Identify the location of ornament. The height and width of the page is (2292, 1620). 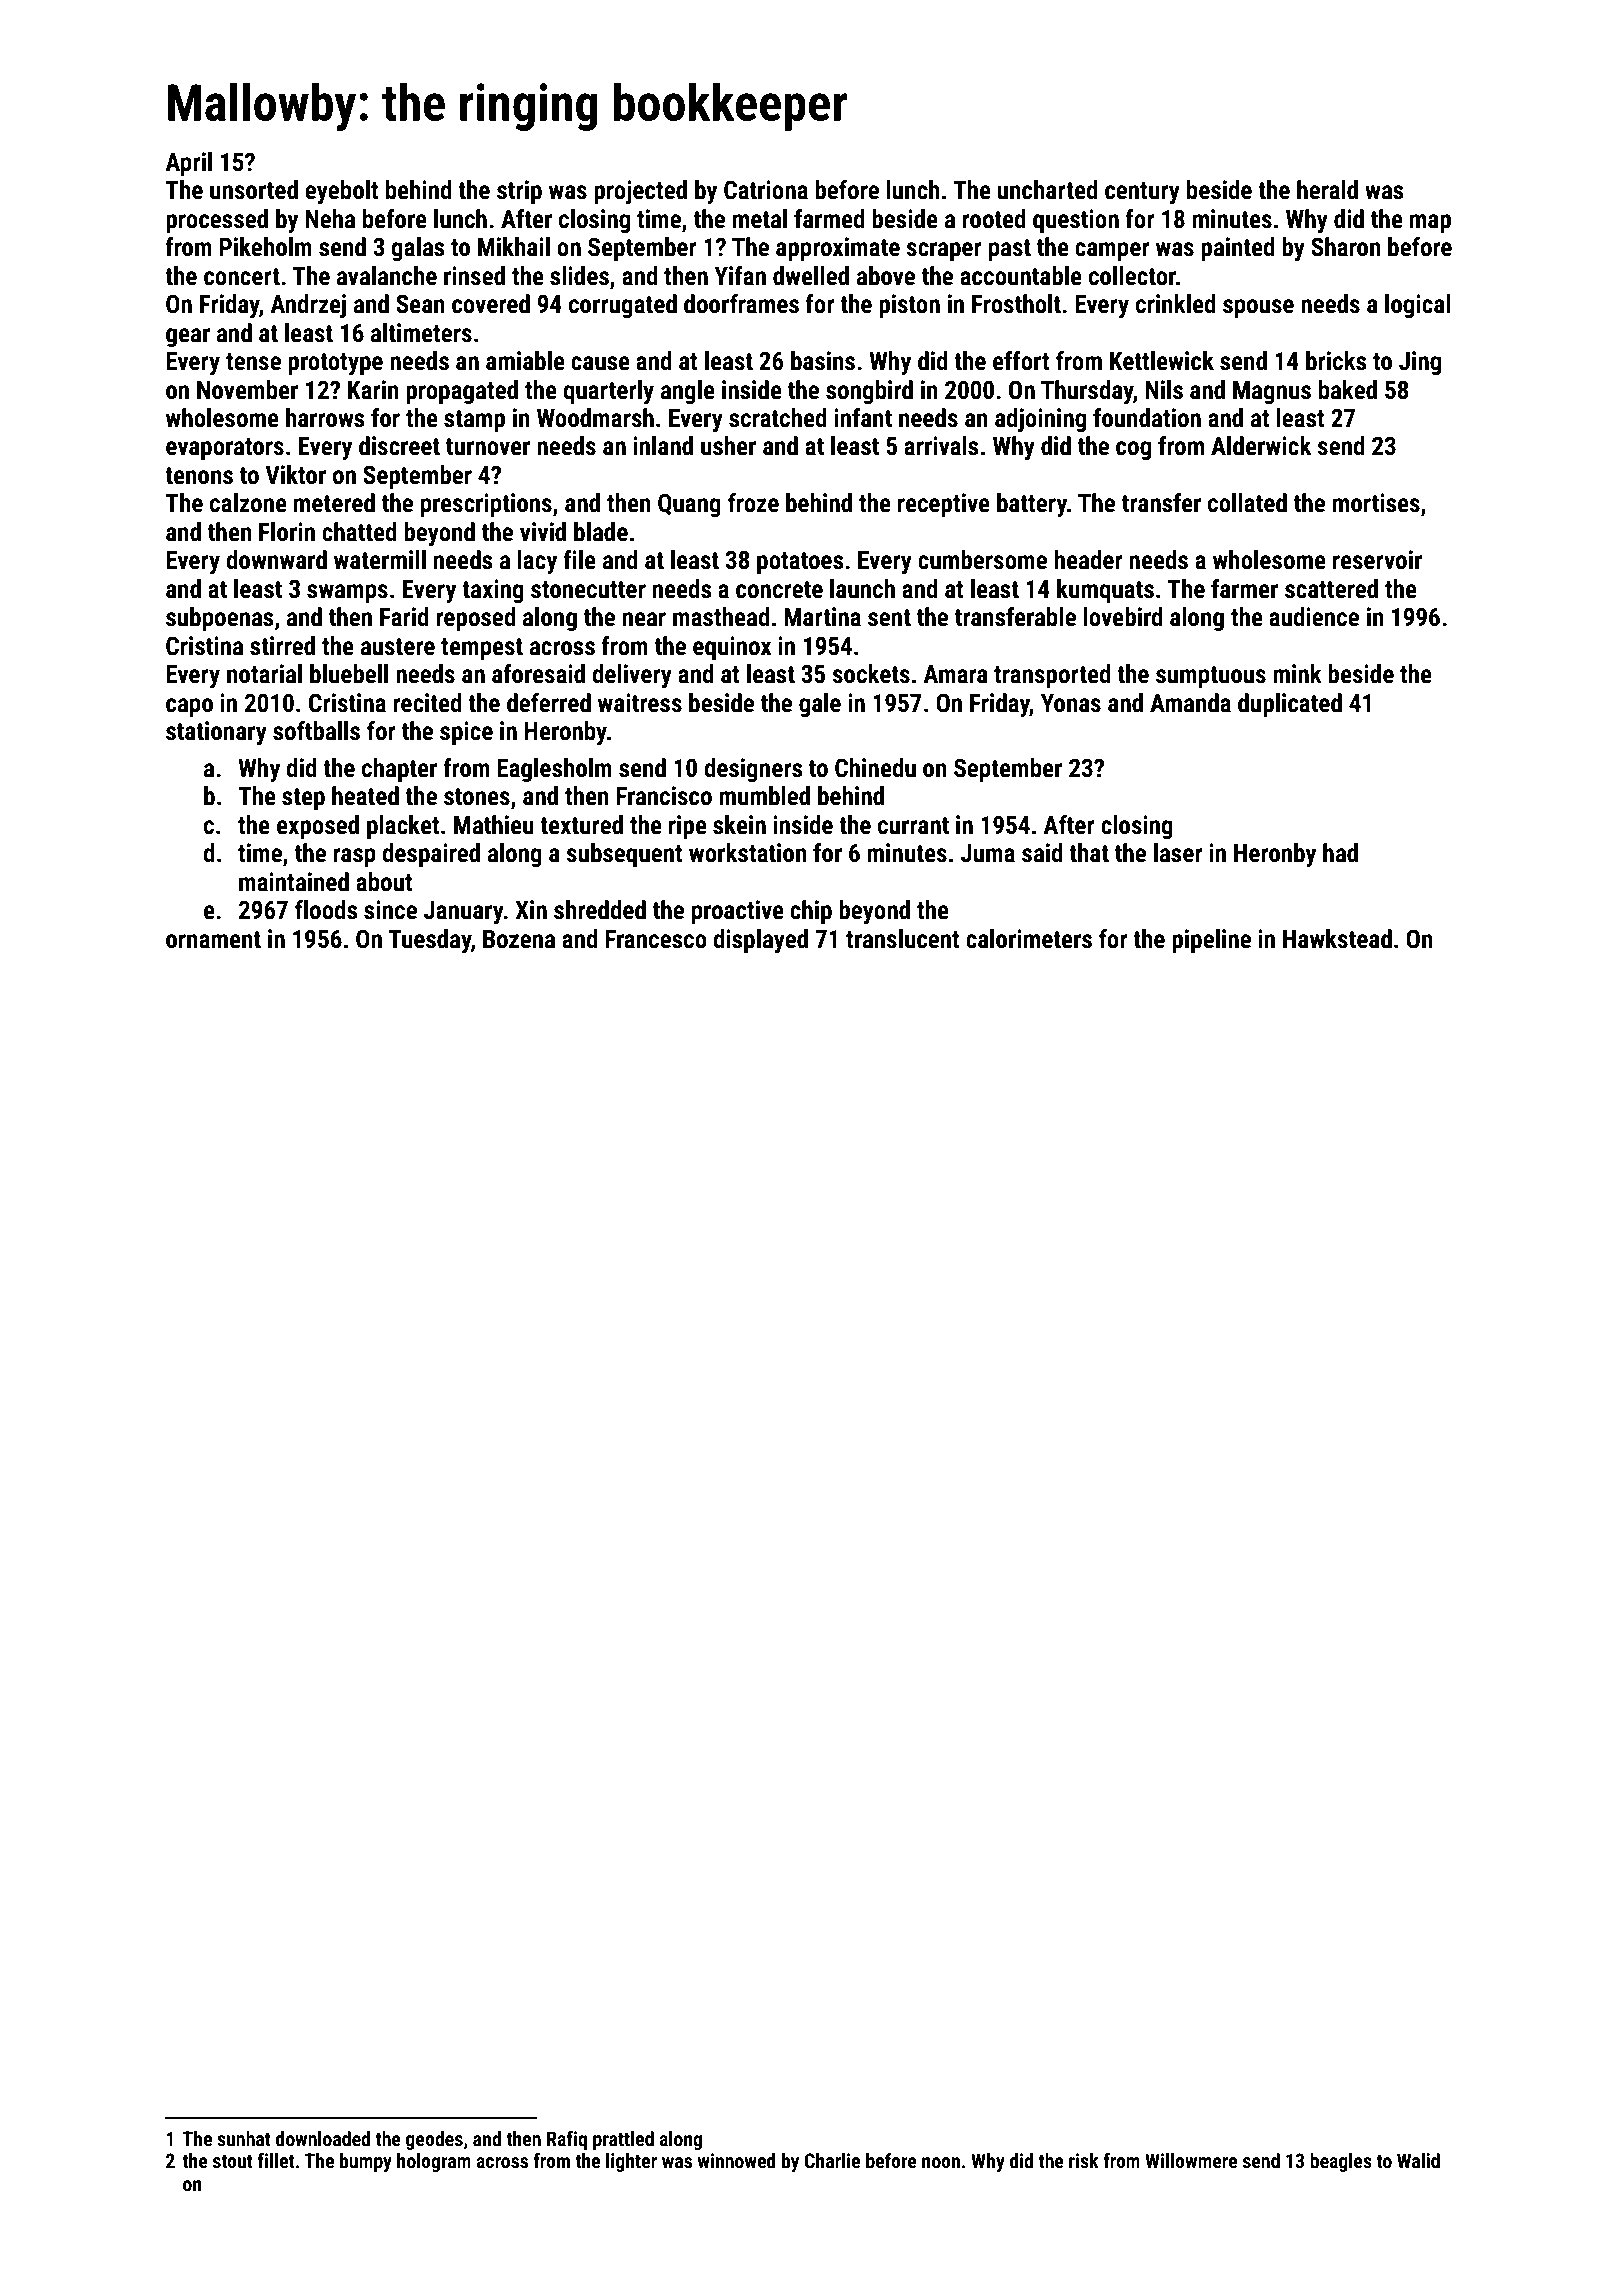
(213, 940).
